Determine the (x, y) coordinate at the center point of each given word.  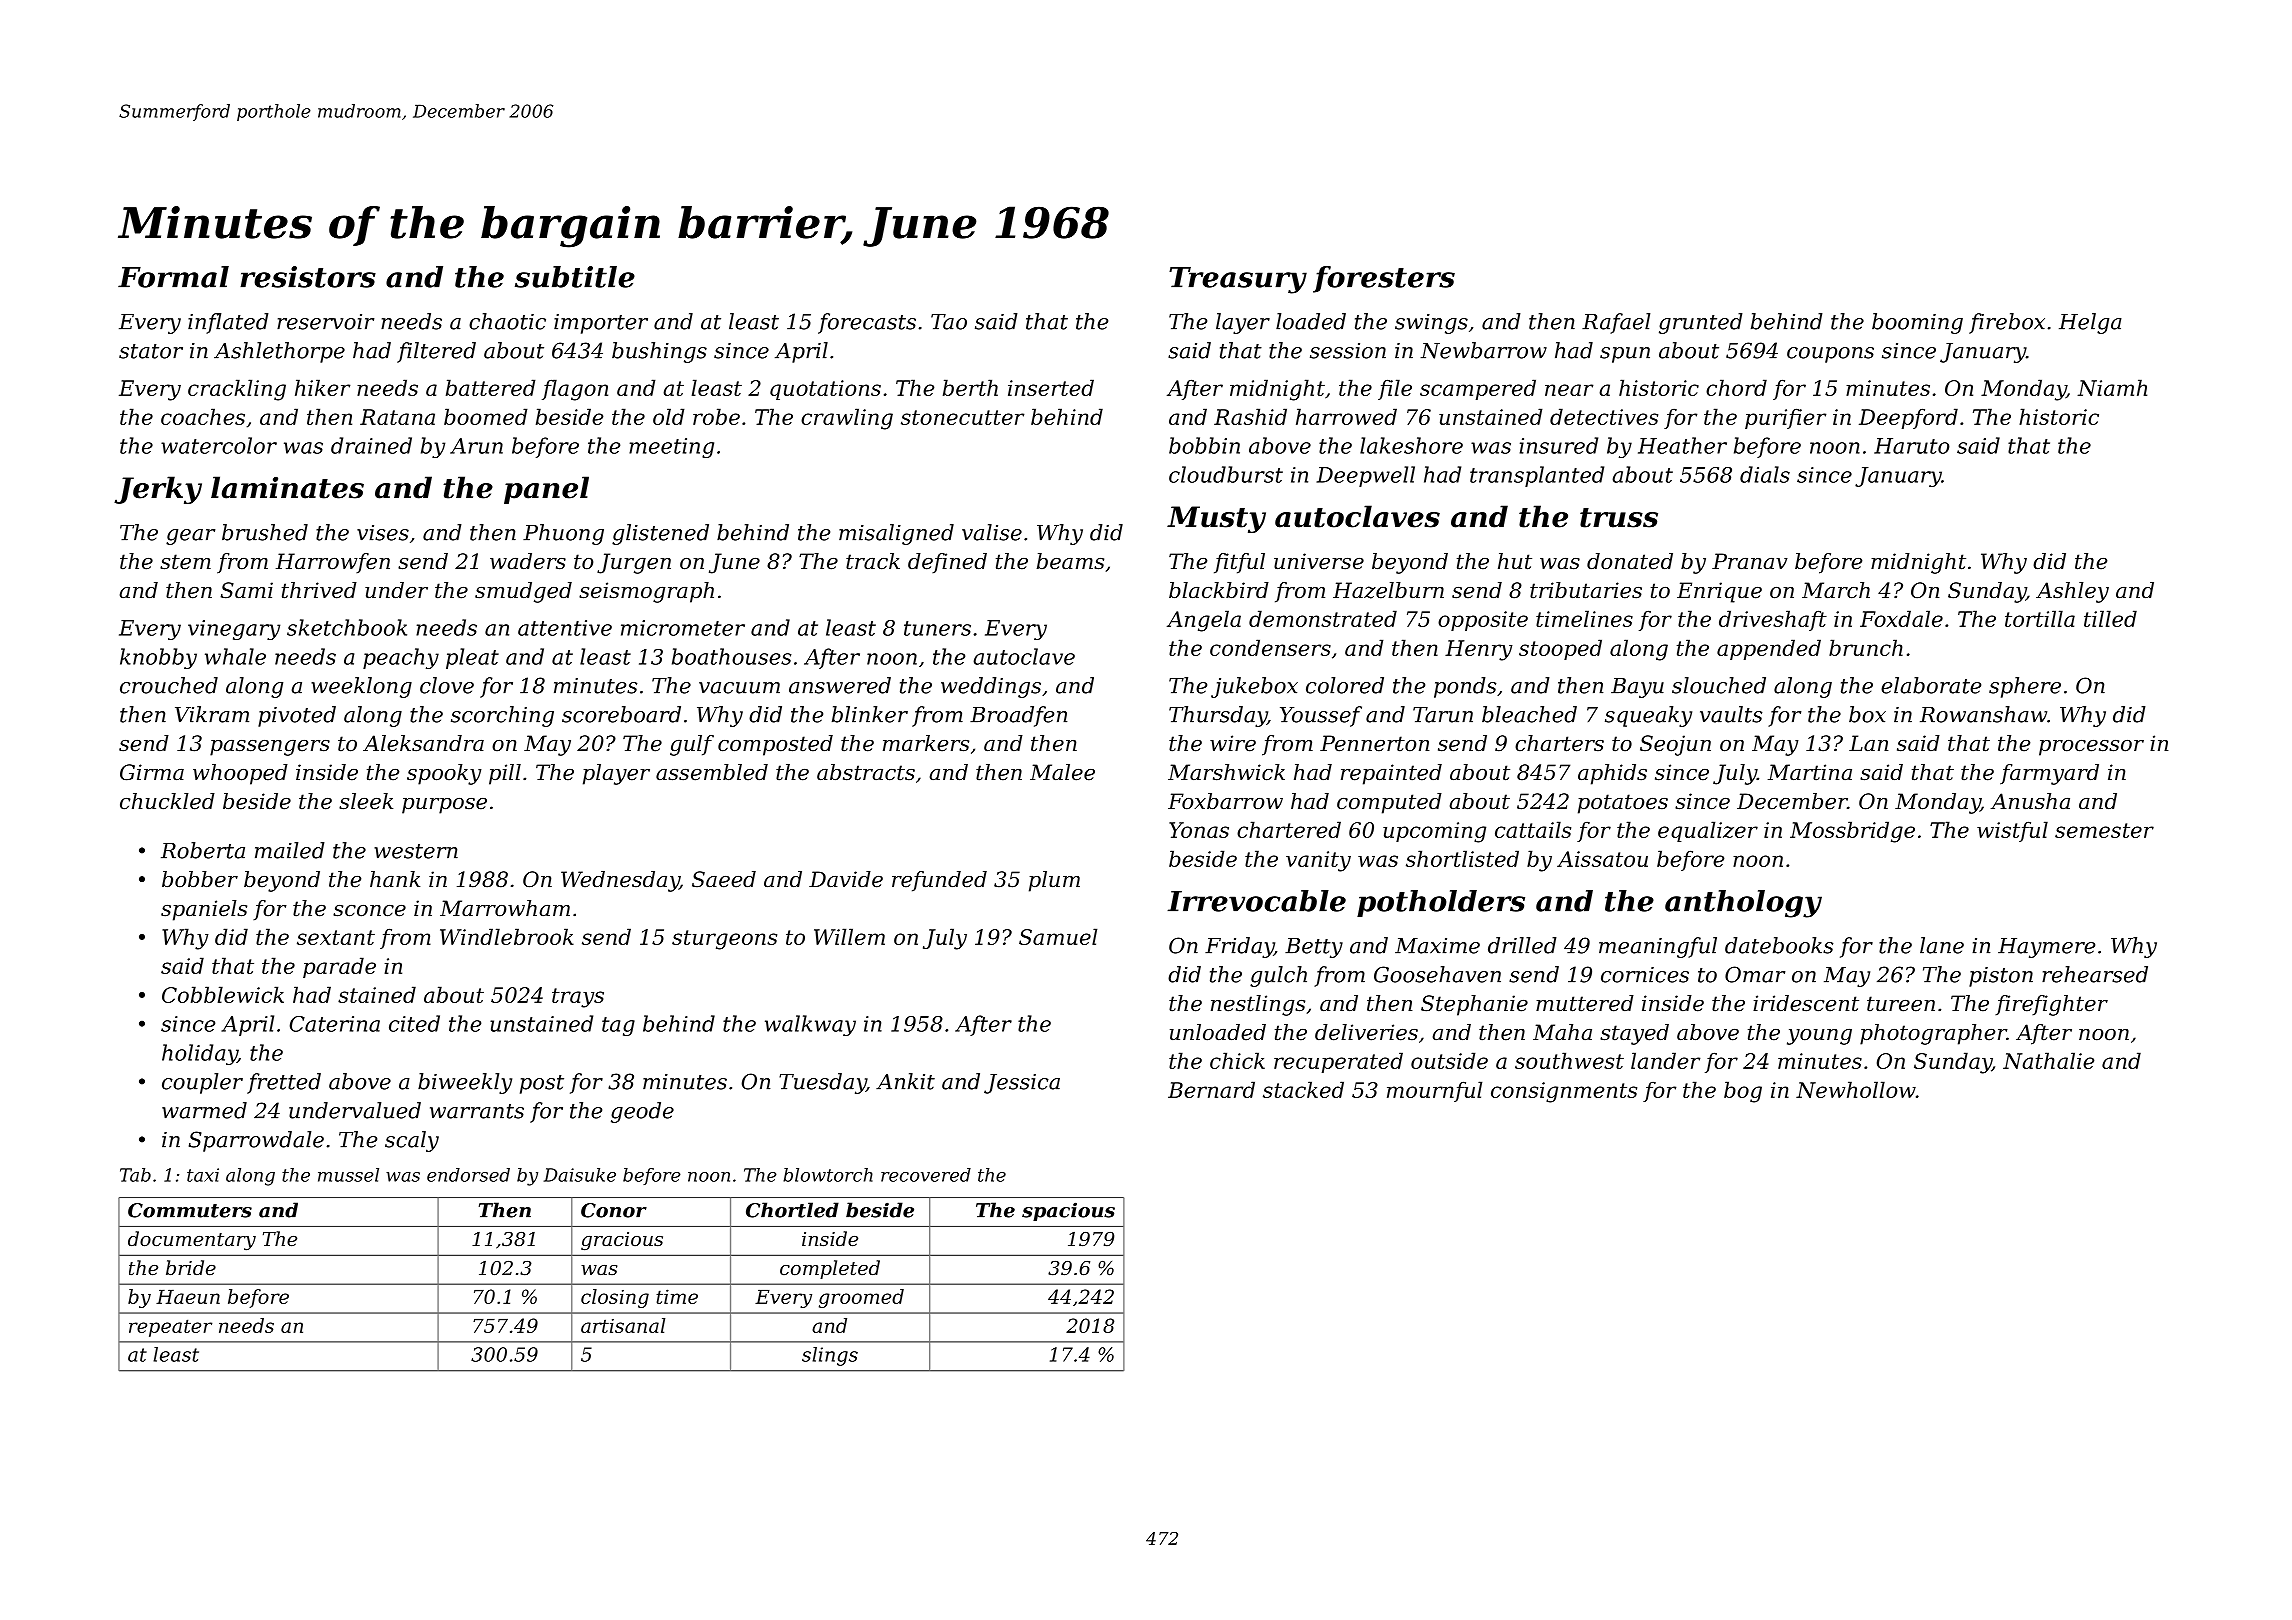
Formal (173, 277)
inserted (1051, 387)
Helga (2090, 323)
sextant (336, 937)
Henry (1479, 650)
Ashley (2072, 592)
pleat (472, 658)
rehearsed (2095, 974)
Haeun (188, 1297)
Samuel (1058, 936)
